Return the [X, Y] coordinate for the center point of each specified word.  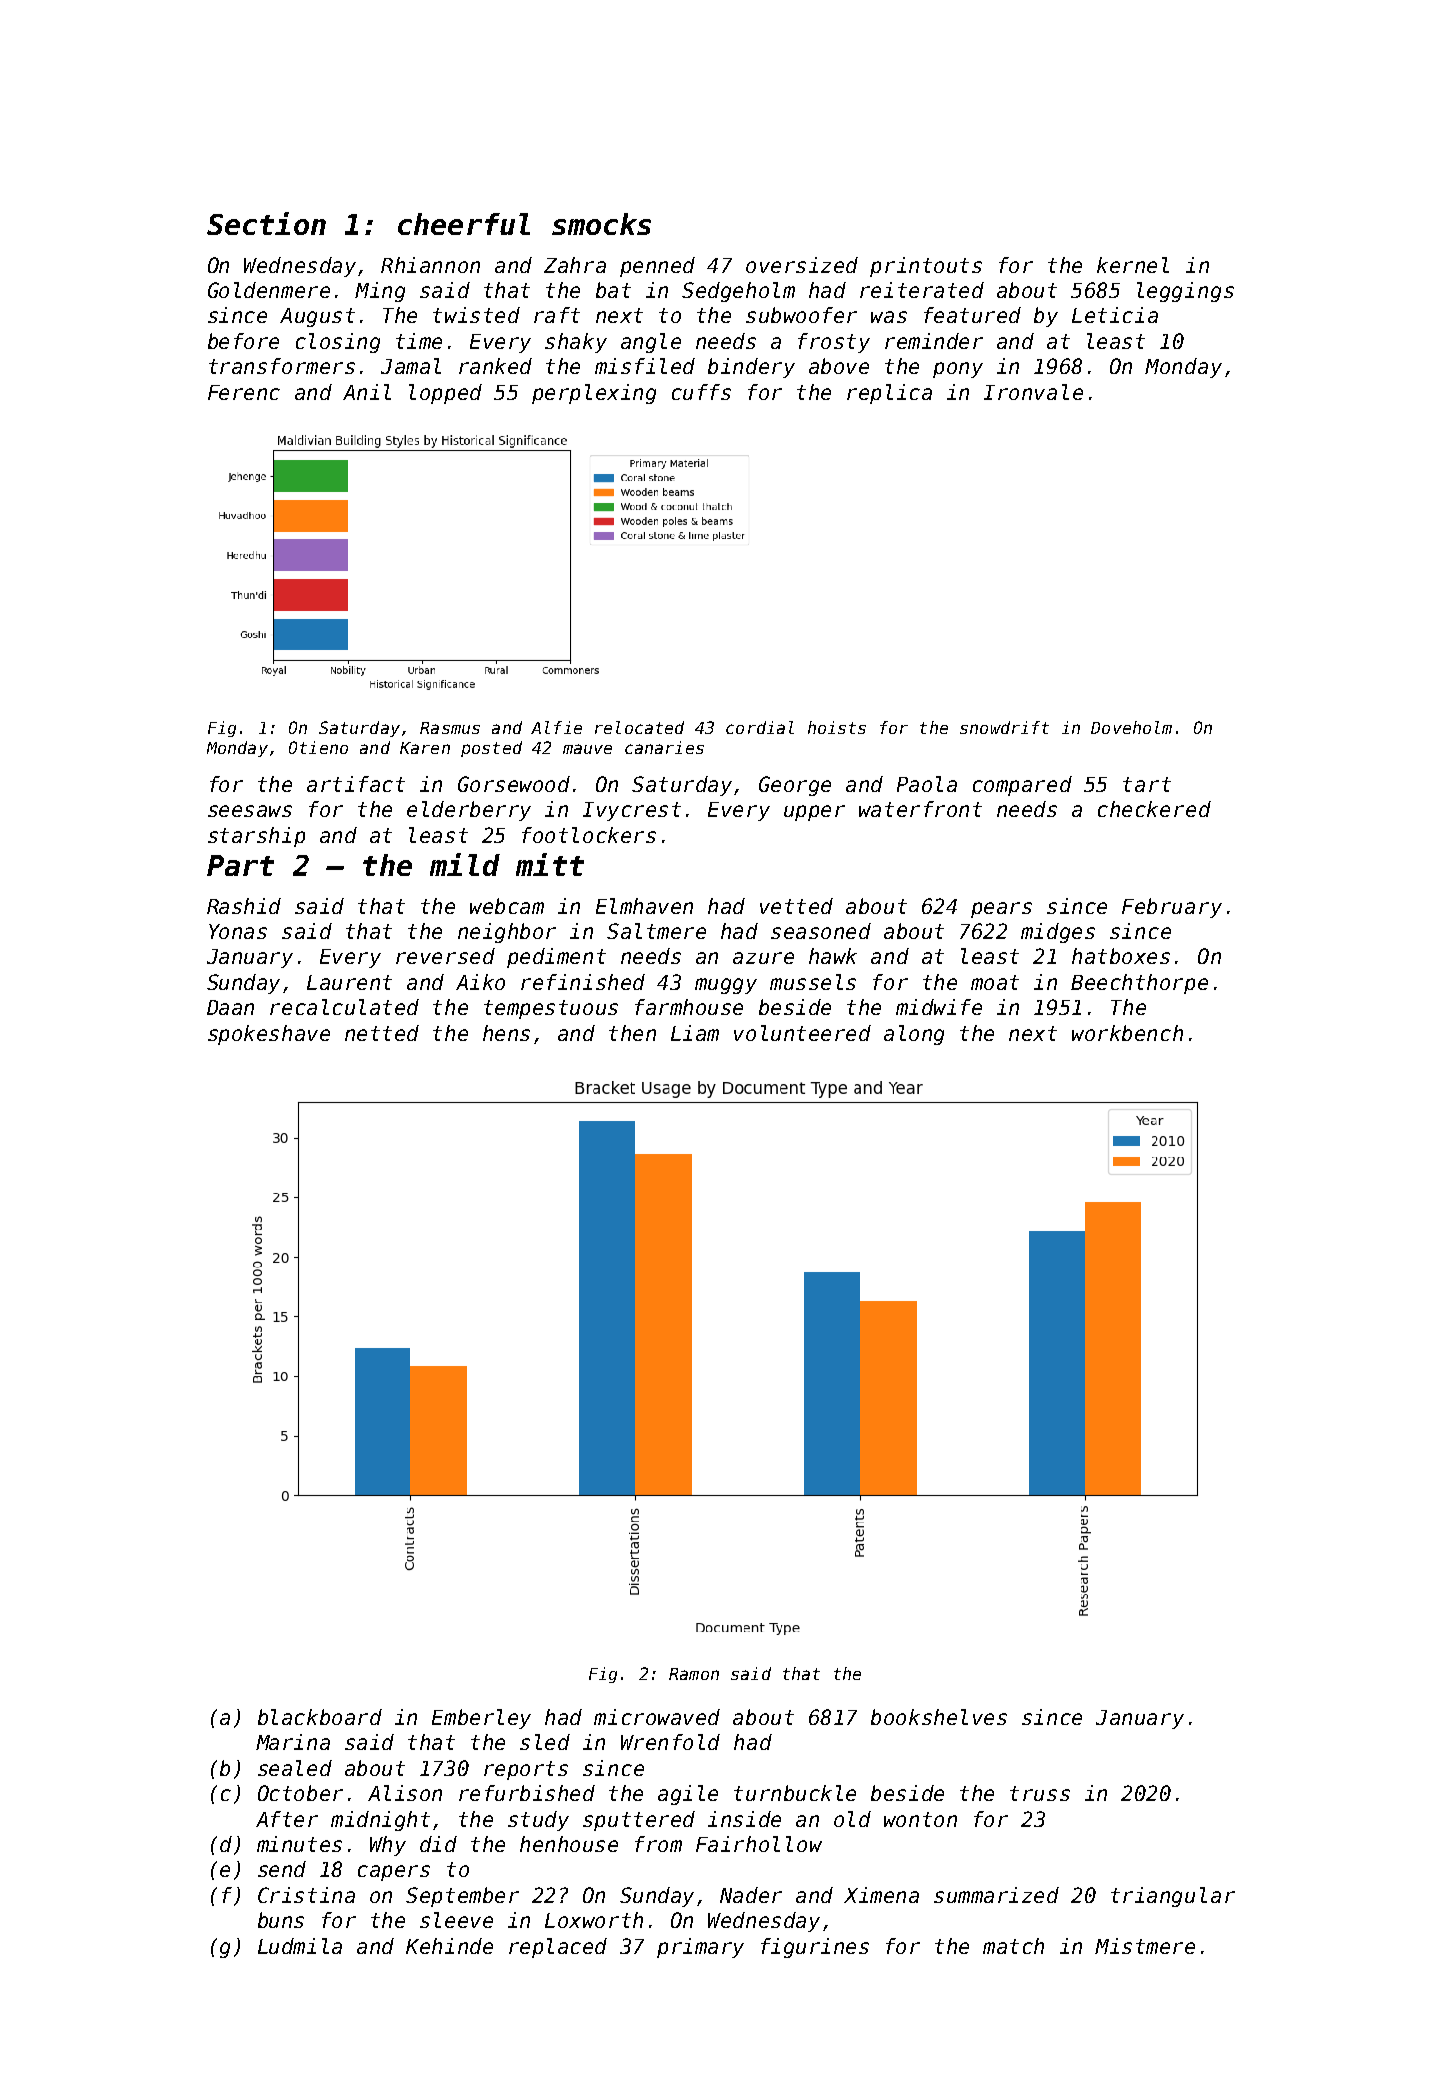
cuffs [701, 392]
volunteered [802, 1033]
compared [1022, 786]
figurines [815, 1948]
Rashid [244, 906]
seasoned [821, 931]
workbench [1127, 1033]
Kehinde [449, 1946]
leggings [1185, 292]
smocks [601, 224]
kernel [1133, 265]
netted [382, 1033]
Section [266, 223]
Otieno [318, 747]
